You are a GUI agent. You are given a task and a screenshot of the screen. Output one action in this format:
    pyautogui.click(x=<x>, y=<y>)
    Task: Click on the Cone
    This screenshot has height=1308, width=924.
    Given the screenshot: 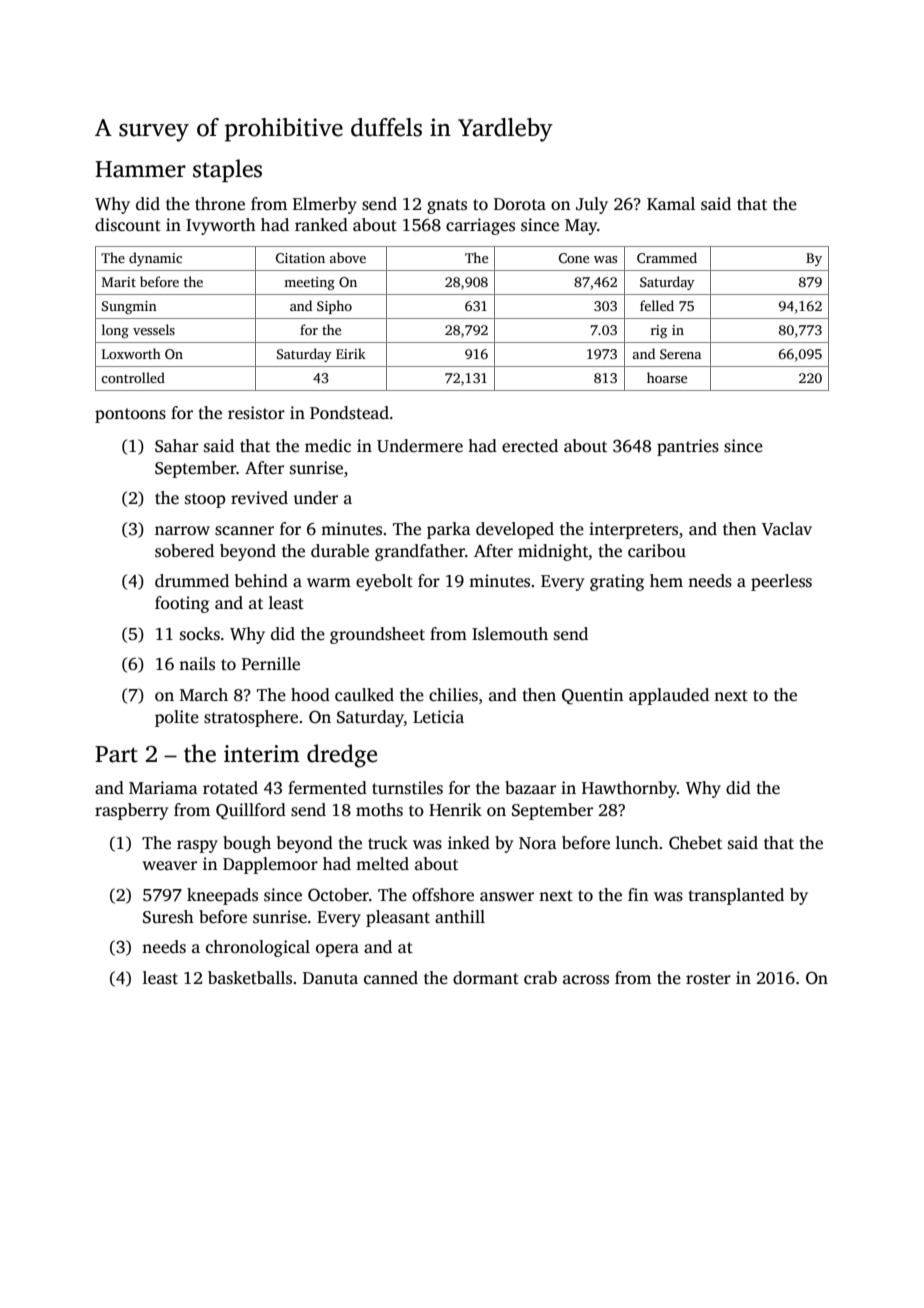 What is the action you would take?
    pyautogui.click(x=574, y=258)
